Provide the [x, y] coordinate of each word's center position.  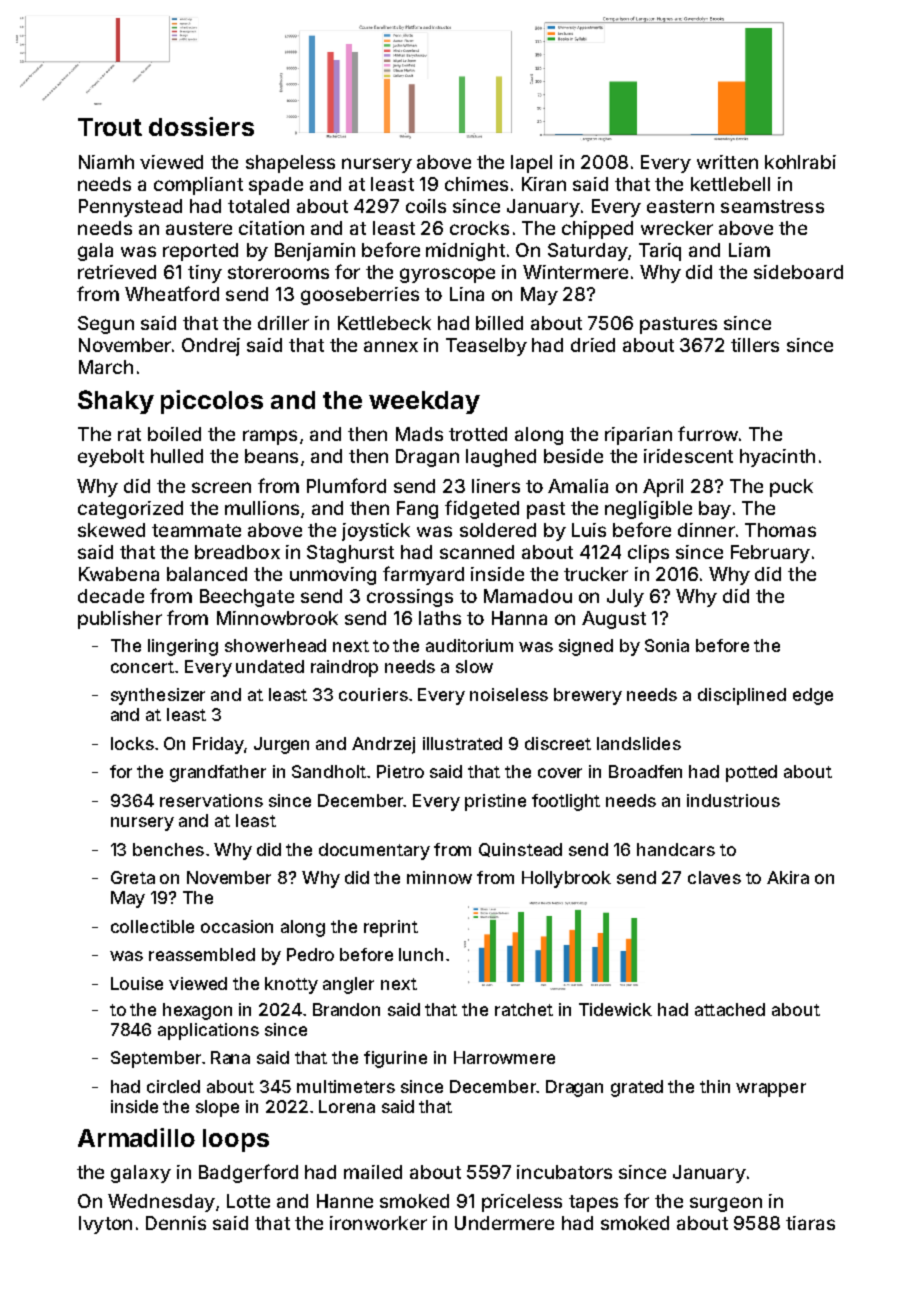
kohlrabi [800, 162]
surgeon [726, 1204]
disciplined [742, 696]
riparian [638, 436]
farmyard [423, 575]
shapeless [290, 164]
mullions [262, 508]
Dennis [176, 1223]
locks [132, 743]
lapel [531, 164]
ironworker [378, 1223]
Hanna [519, 618]
